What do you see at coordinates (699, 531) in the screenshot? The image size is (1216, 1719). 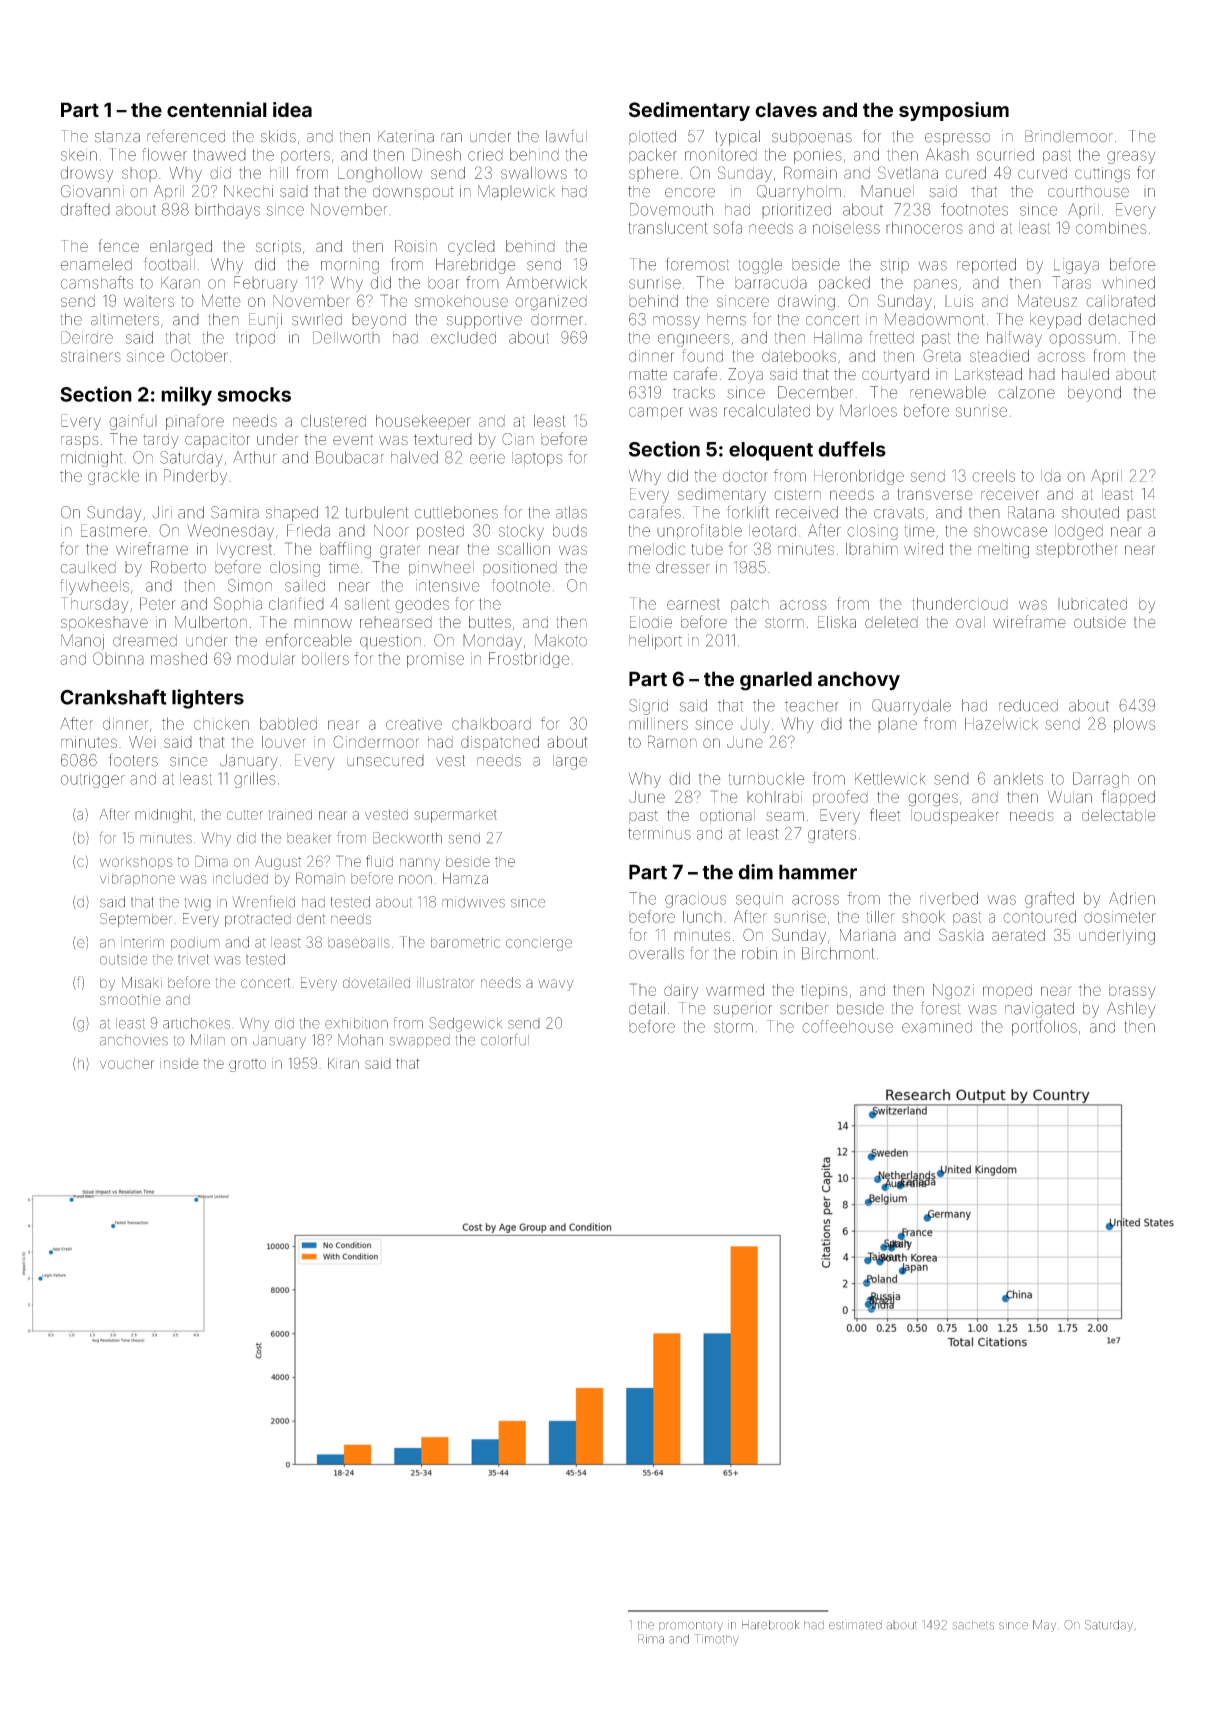 I see `unprofitable` at bounding box center [699, 531].
